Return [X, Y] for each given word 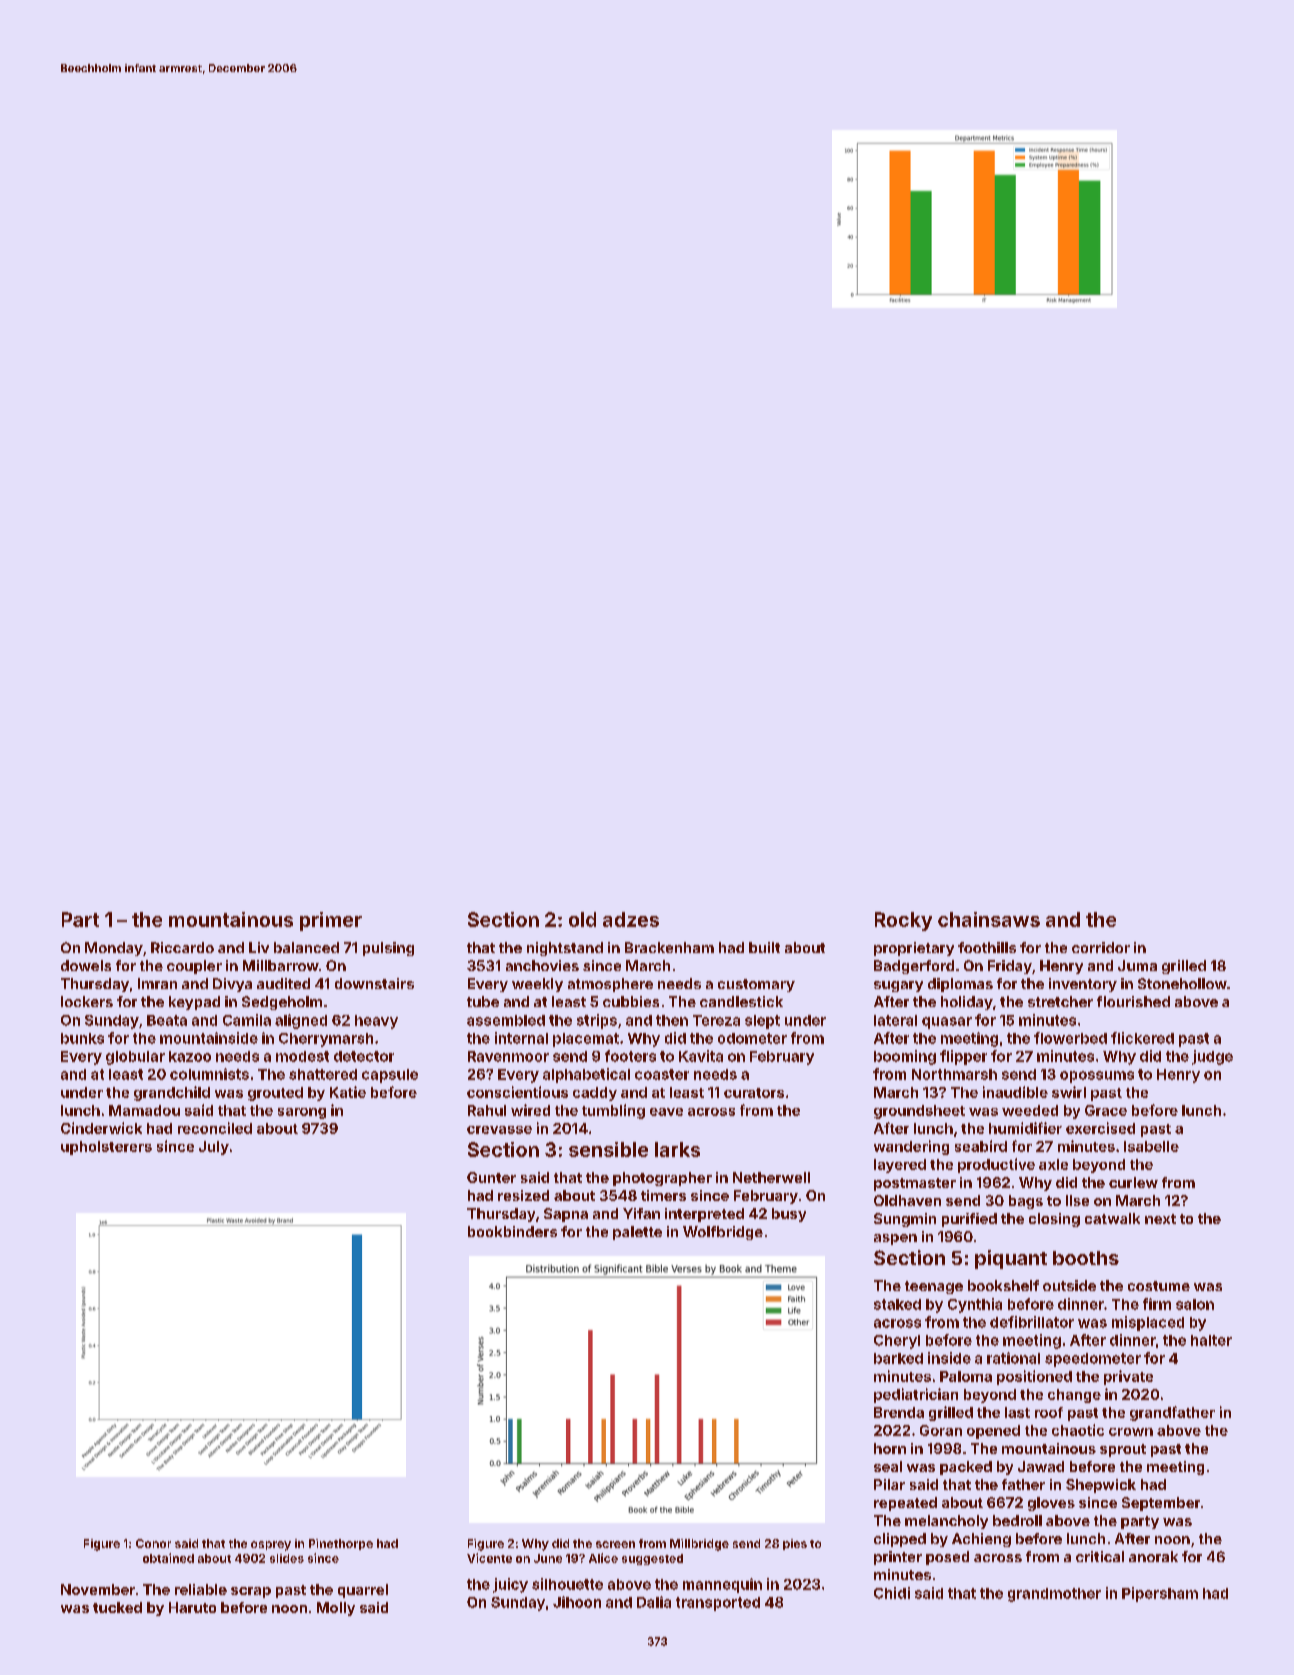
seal [888, 1466]
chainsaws [989, 919]
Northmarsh [954, 1074]
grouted [275, 1094]
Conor [153, 1543]
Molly [336, 1609]
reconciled [215, 1128]
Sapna [566, 1215]
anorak [1153, 1556]
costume [1159, 1286]
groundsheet [919, 1112]
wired [530, 1110]
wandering [911, 1147]
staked [897, 1304]
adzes [631, 919]
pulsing [388, 949]
